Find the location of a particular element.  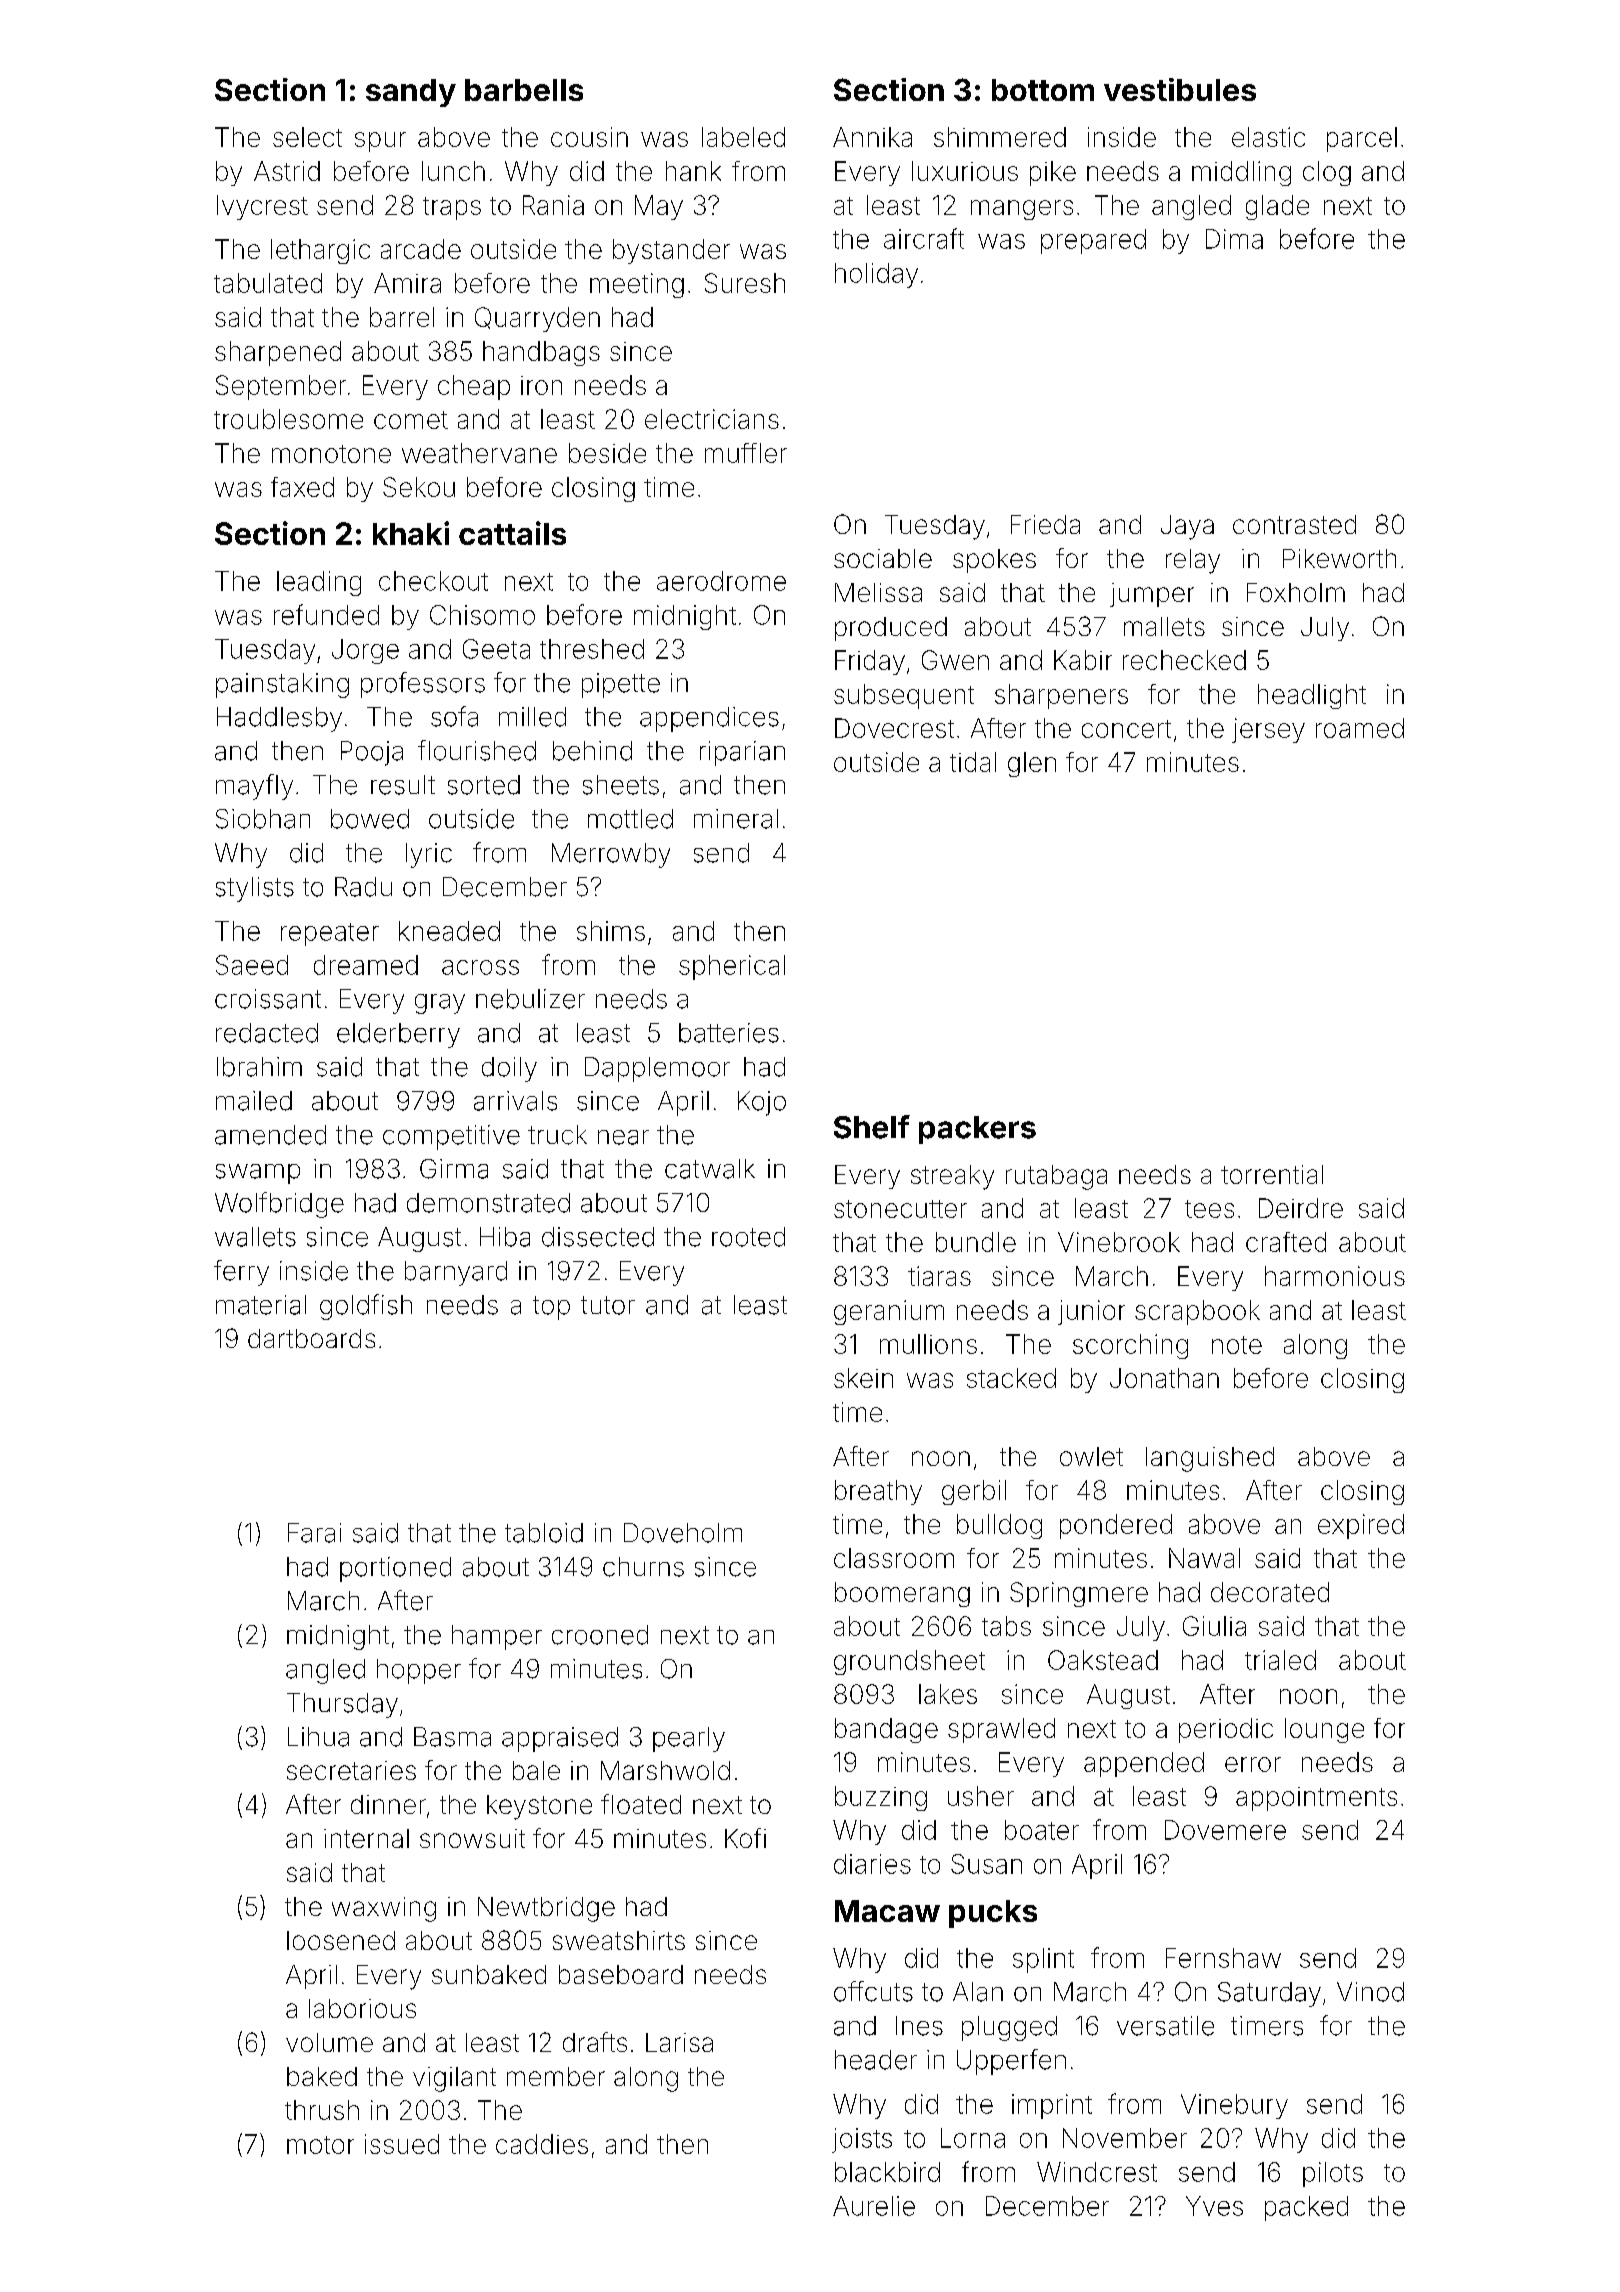

vestibules is located at coordinates (1180, 89).
